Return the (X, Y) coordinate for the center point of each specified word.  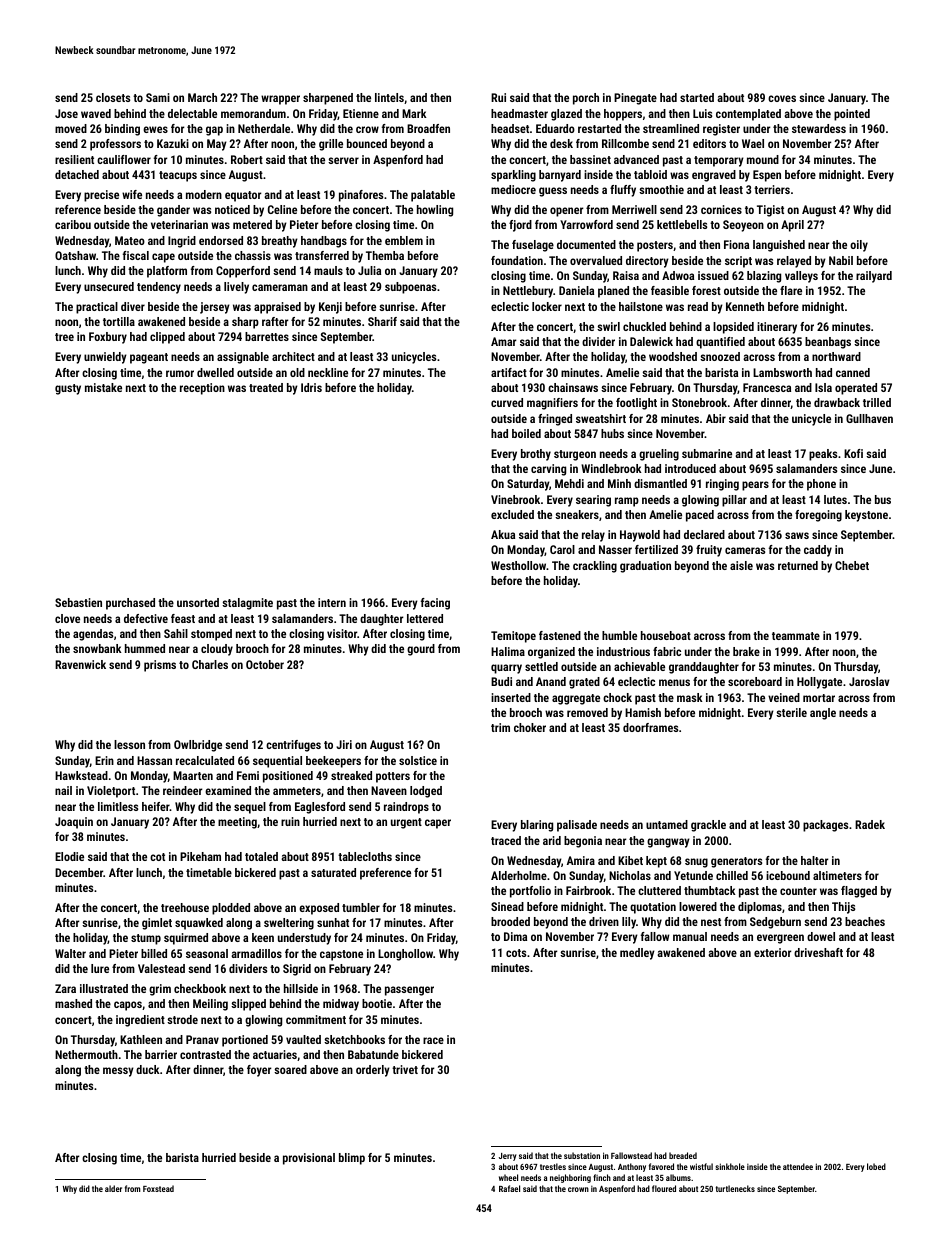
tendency (159, 288)
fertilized (656, 549)
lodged (426, 792)
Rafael (509, 1188)
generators (736, 862)
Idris (311, 387)
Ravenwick (80, 664)
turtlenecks (735, 1188)
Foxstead (158, 1188)
